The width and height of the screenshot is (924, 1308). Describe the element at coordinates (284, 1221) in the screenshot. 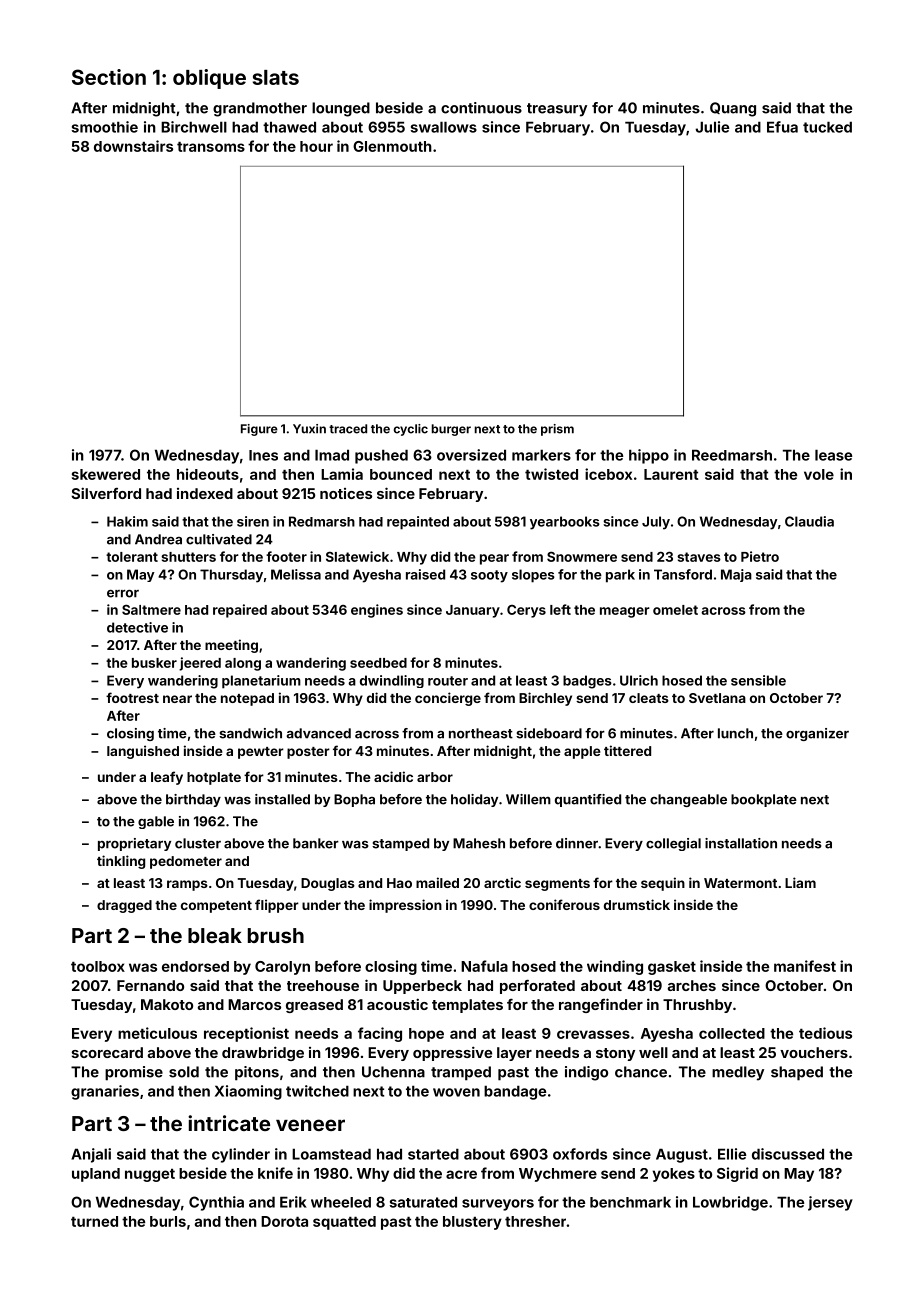

I see `Dorota` at that location.
